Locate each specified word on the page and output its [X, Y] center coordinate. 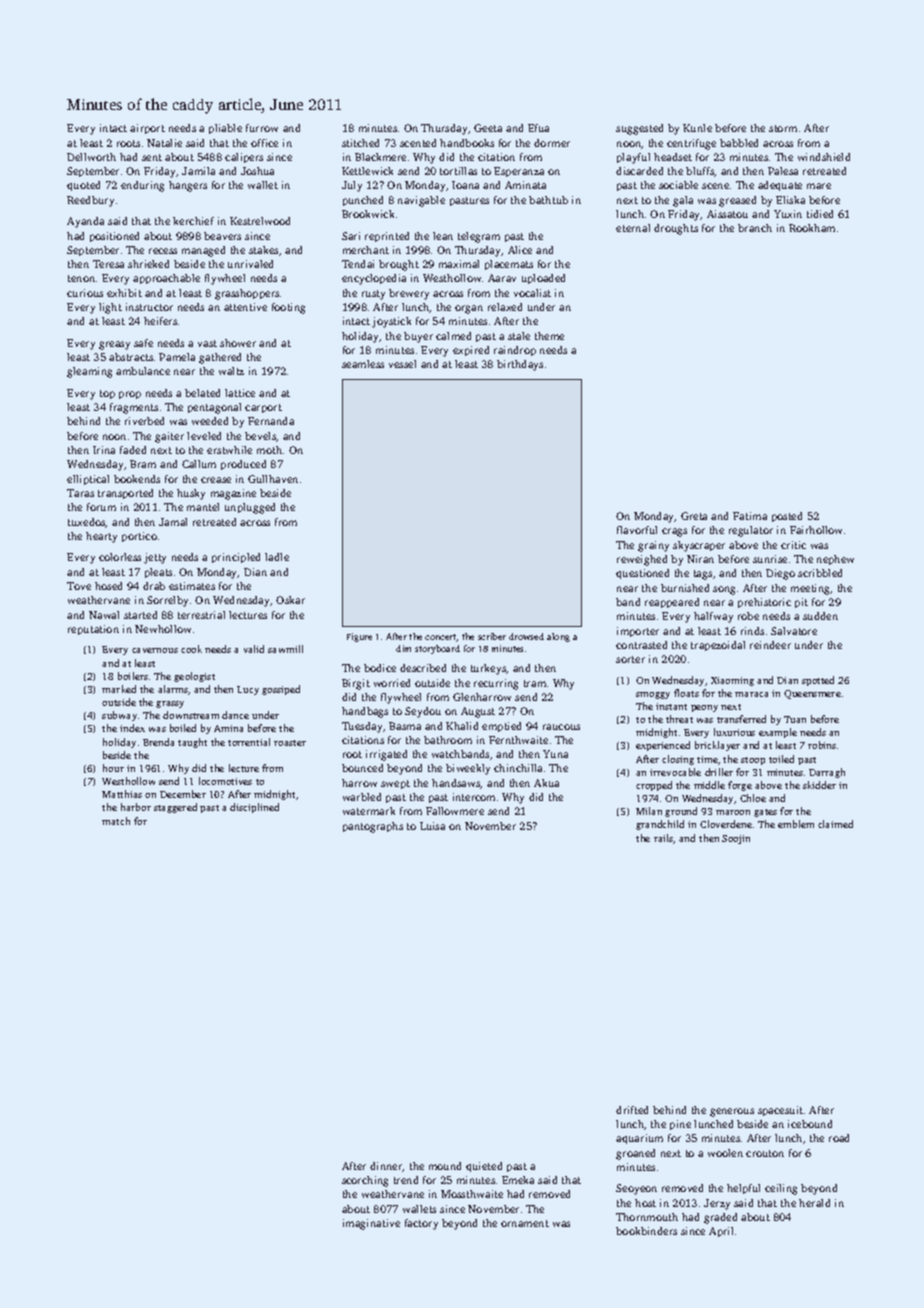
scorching [365, 1181]
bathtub [548, 200]
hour [113, 768]
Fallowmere [455, 811]
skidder [819, 785]
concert [441, 638]
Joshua [257, 171]
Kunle [697, 128]
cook [191, 649]
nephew [835, 560]
